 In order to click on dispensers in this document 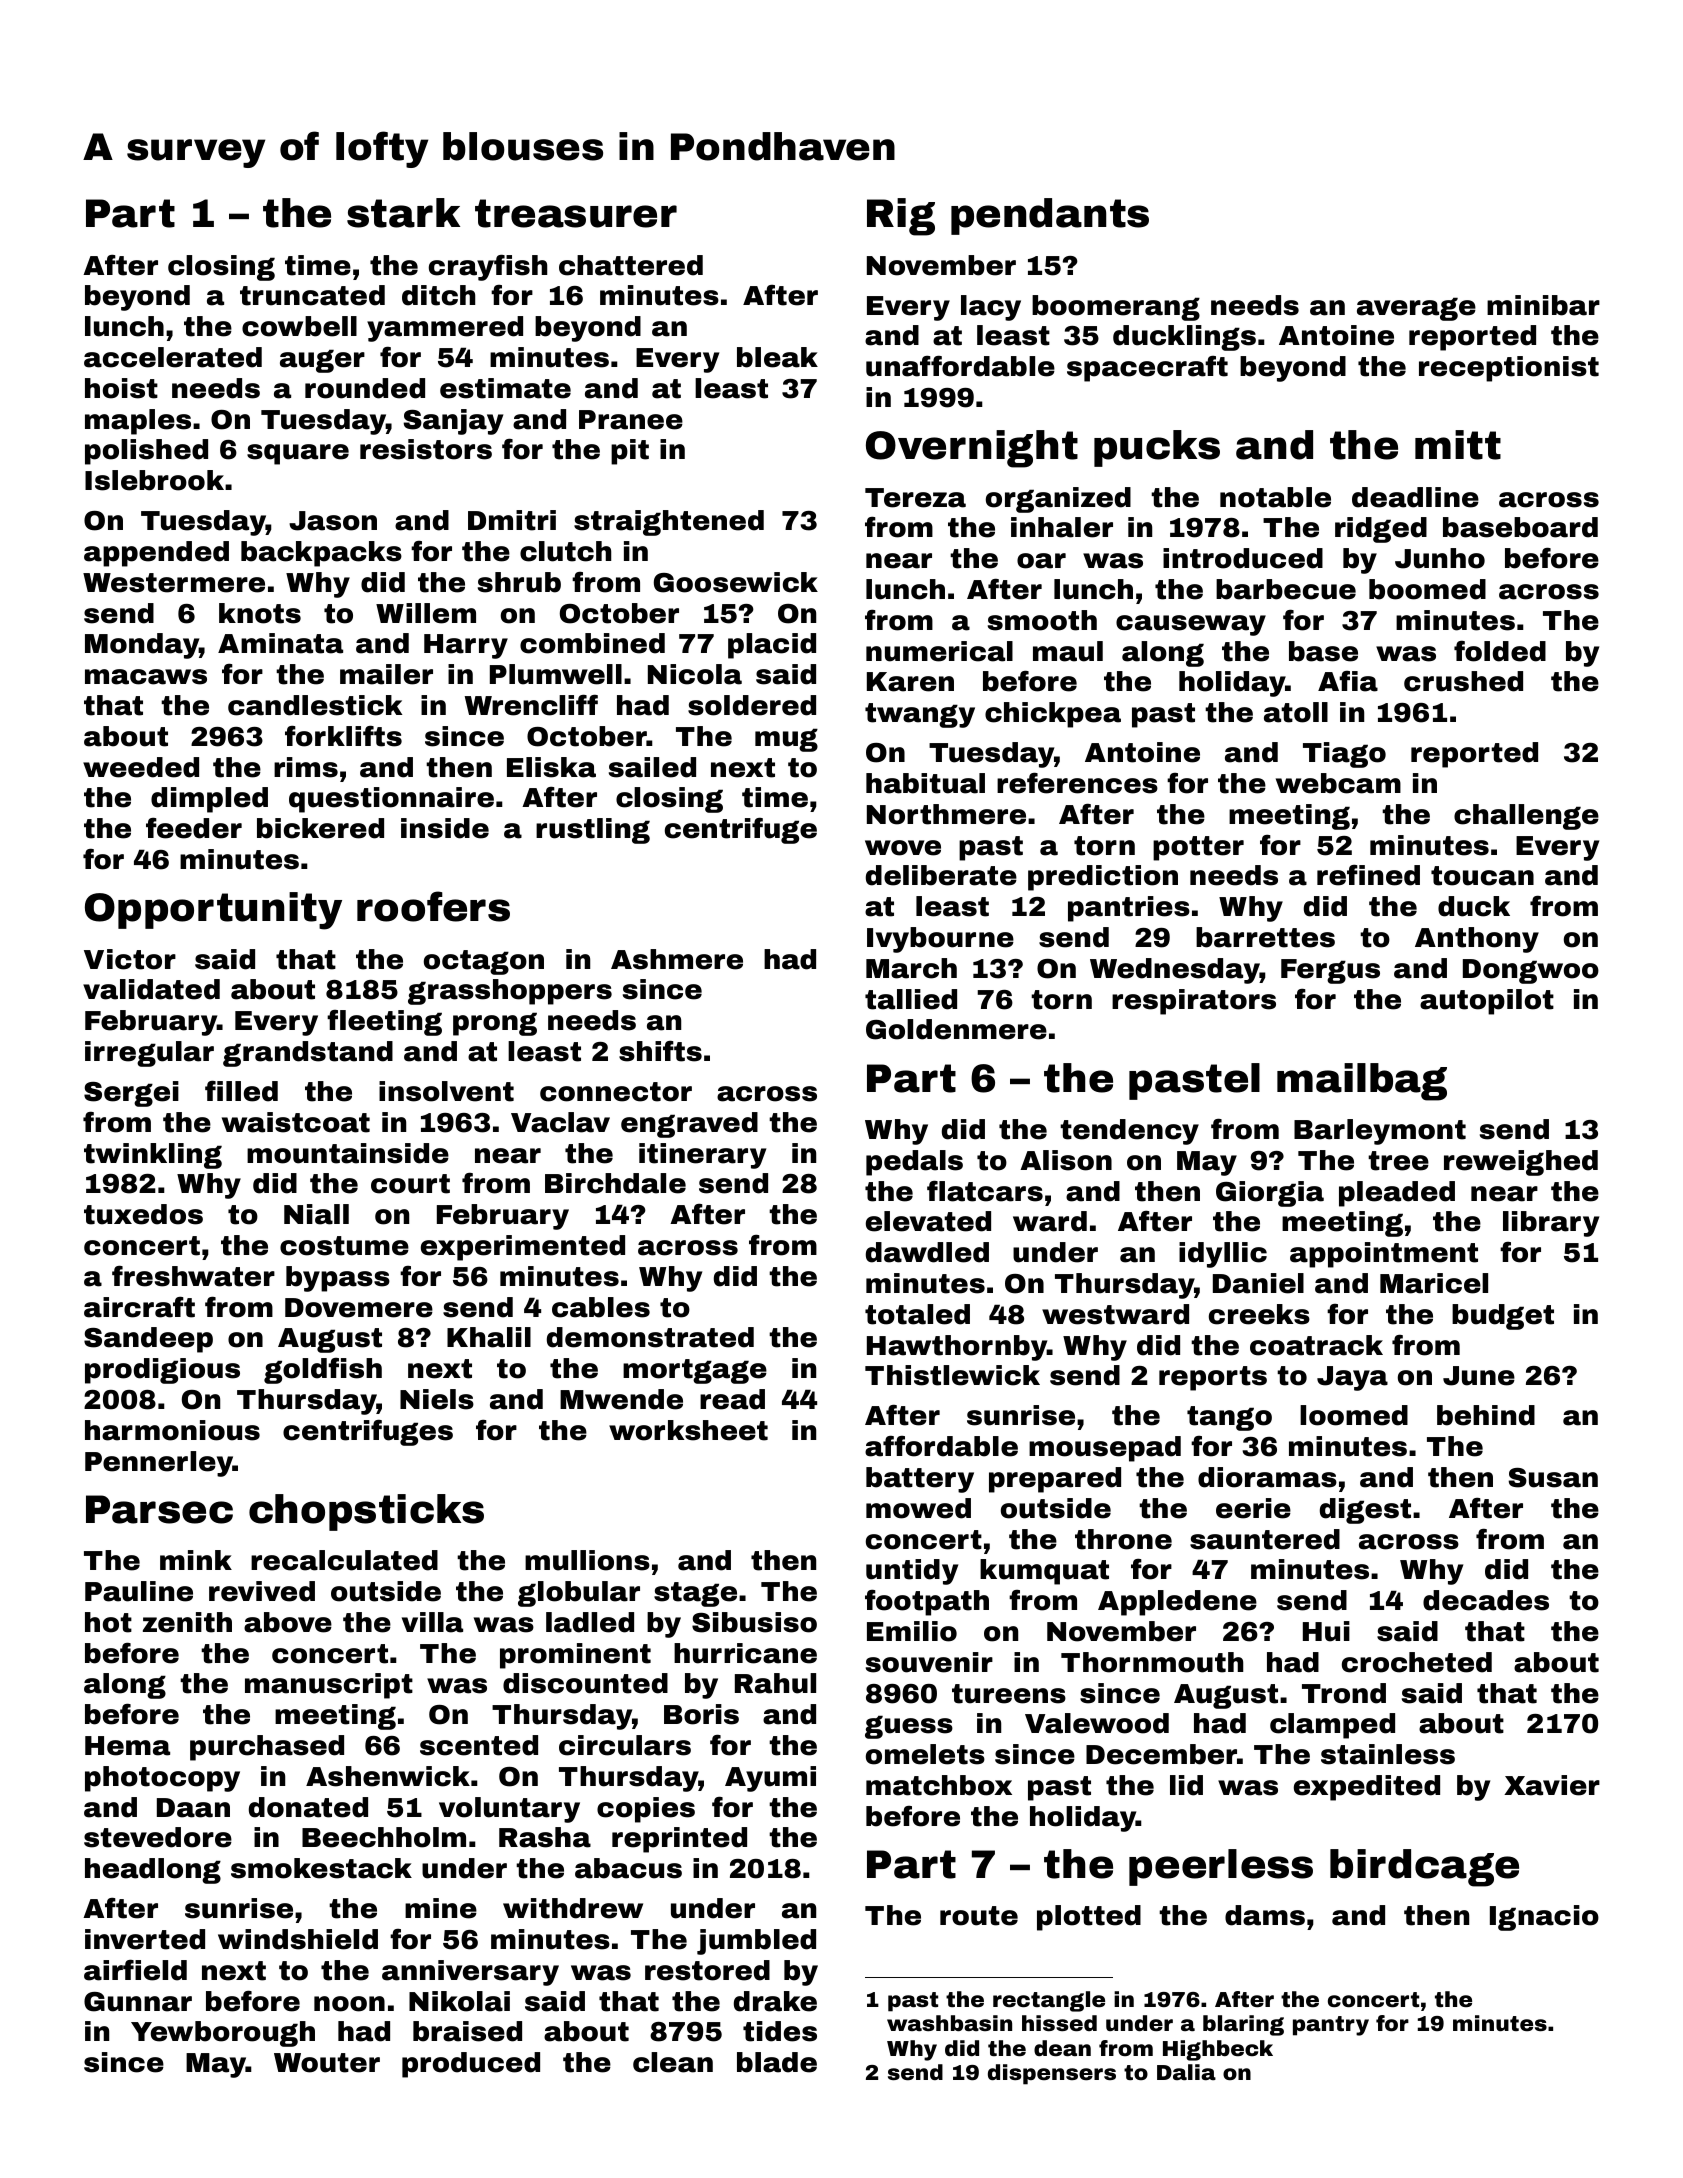, I will do `click(1052, 2074)`.
